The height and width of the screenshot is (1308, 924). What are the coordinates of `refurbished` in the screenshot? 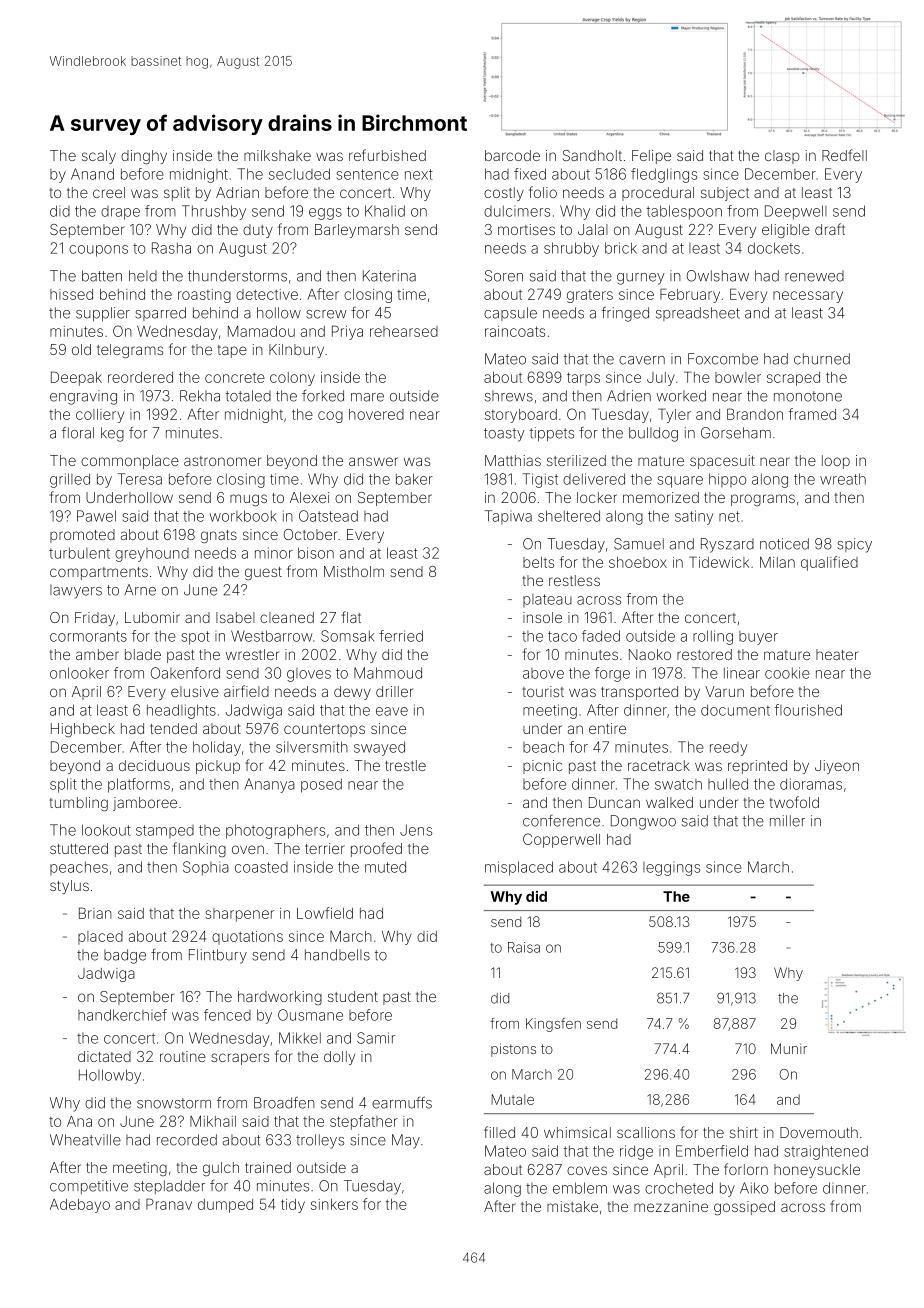 It's located at (387, 155).
